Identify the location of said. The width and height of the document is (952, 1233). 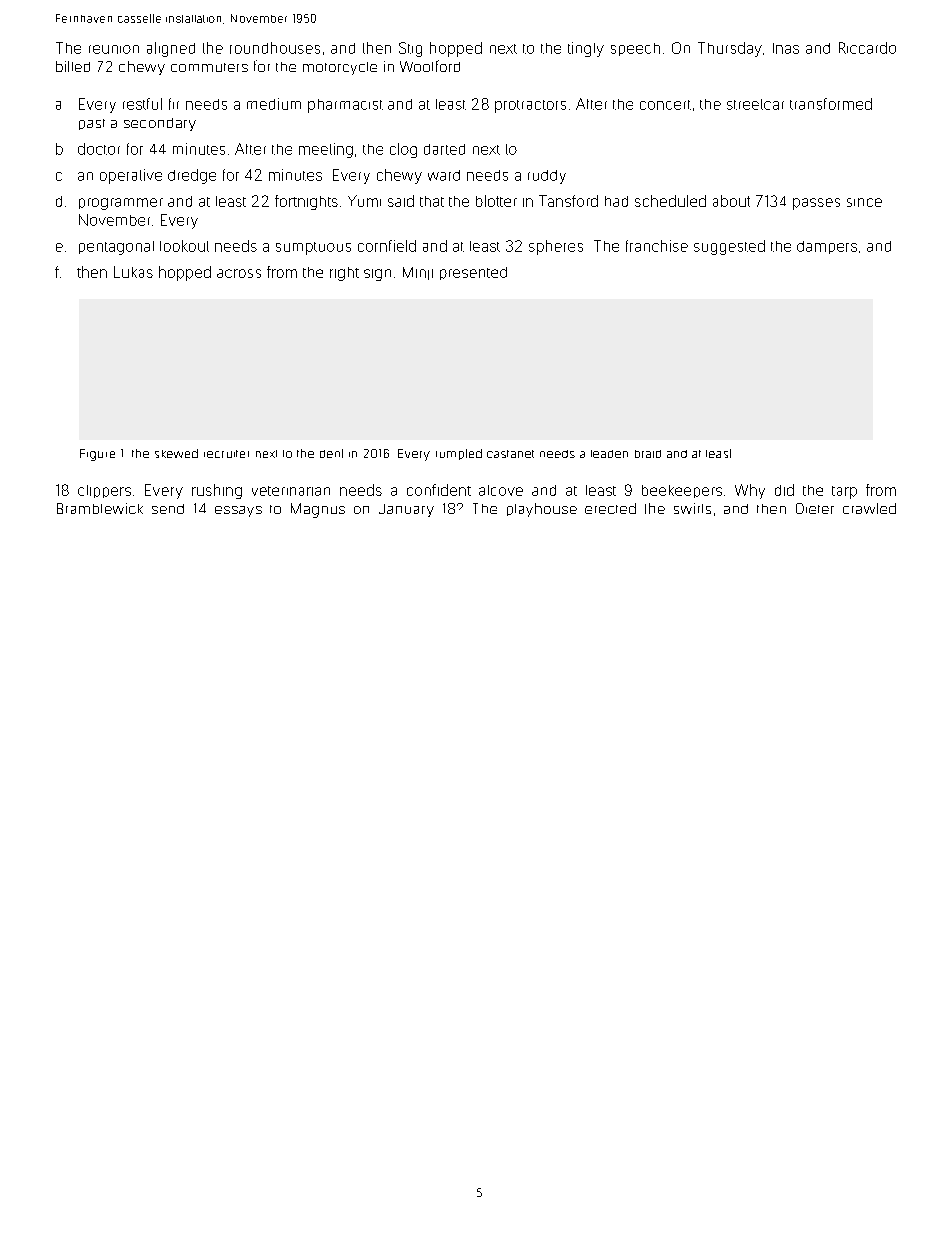
(401, 201).
